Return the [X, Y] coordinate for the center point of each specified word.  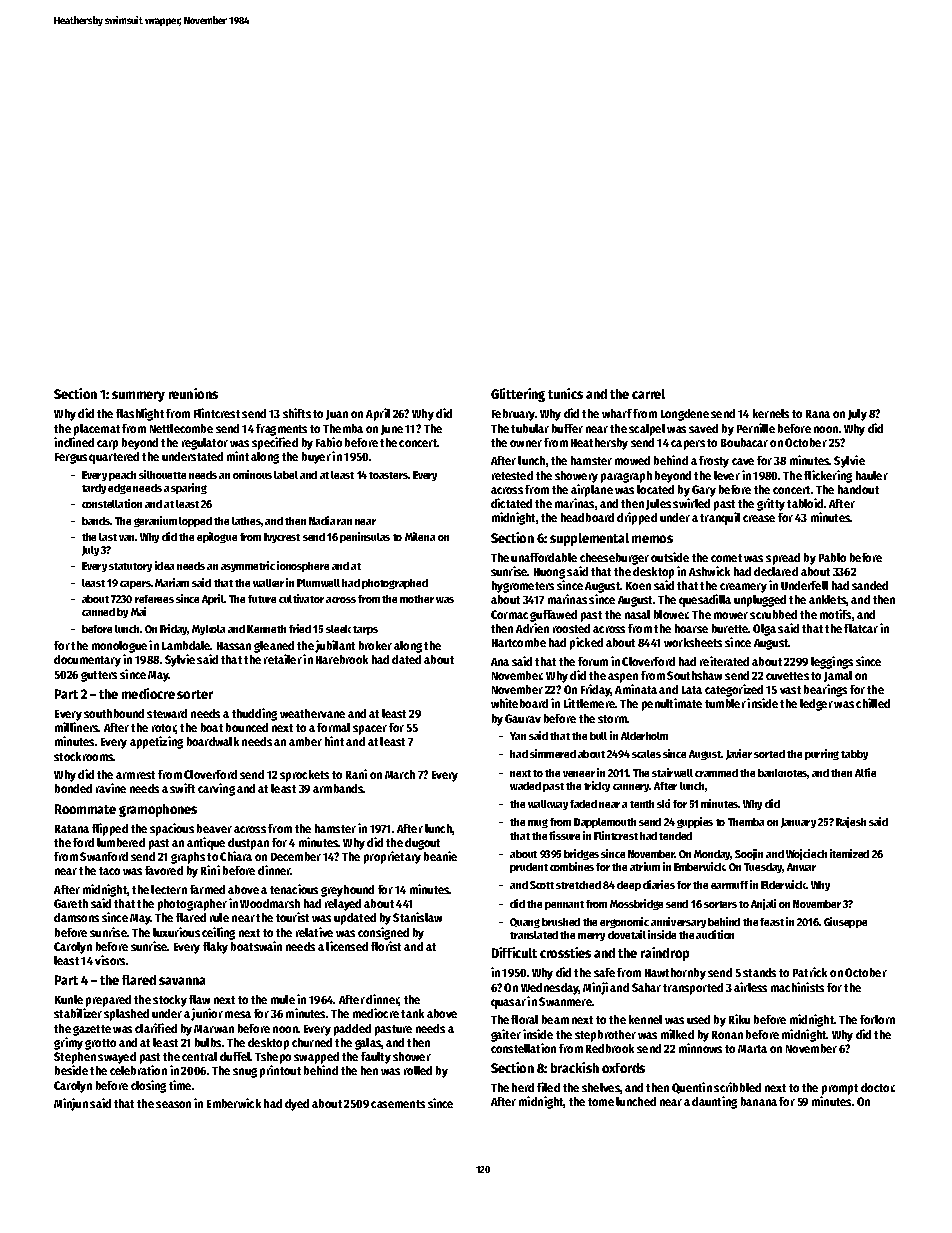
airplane [592, 490]
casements [398, 1104]
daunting [714, 1102]
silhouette [162, 474]
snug [245, 1073]
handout [858, 489]
